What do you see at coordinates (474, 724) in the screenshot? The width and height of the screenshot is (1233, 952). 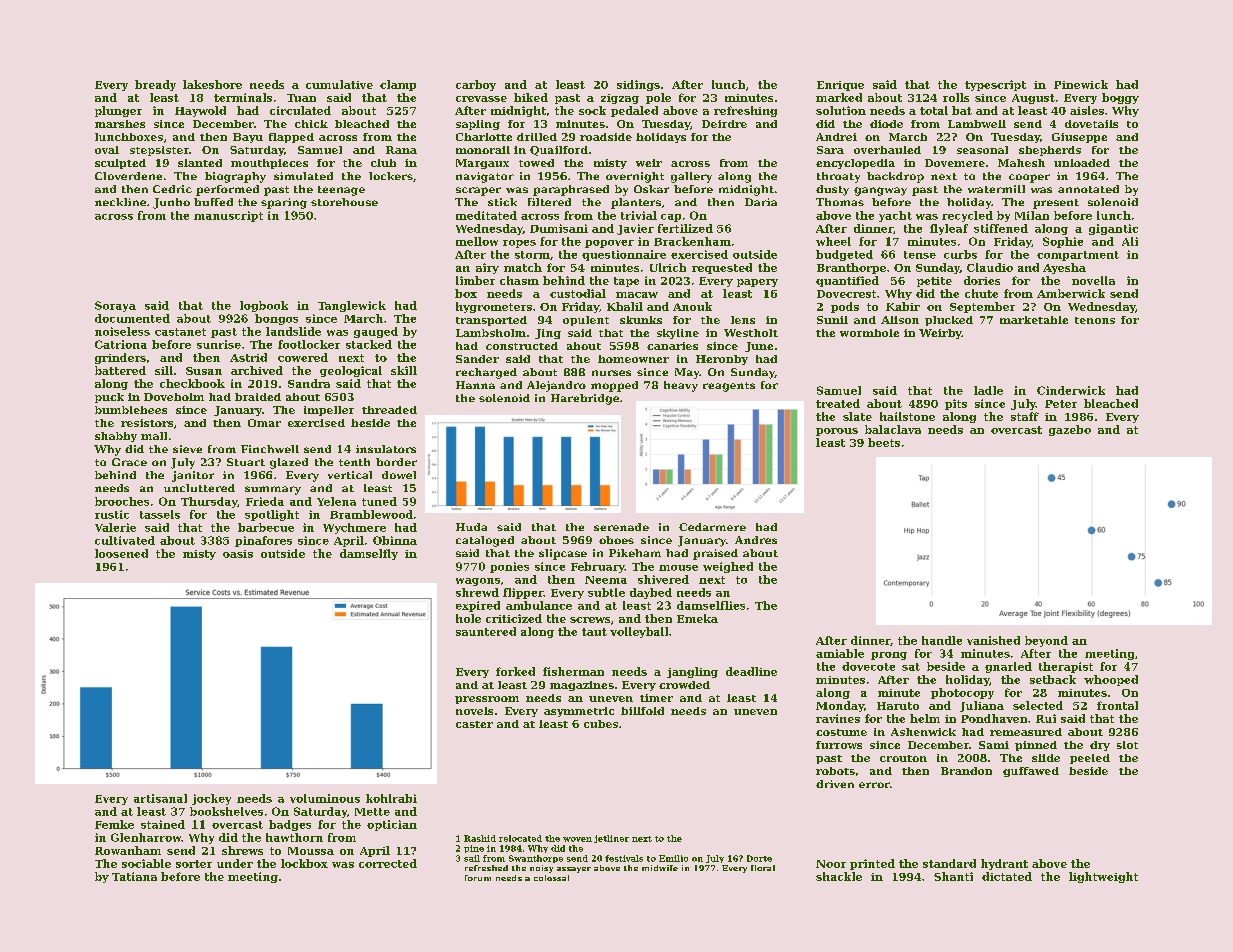 I see `caster` at bounding box center [474, 724].
